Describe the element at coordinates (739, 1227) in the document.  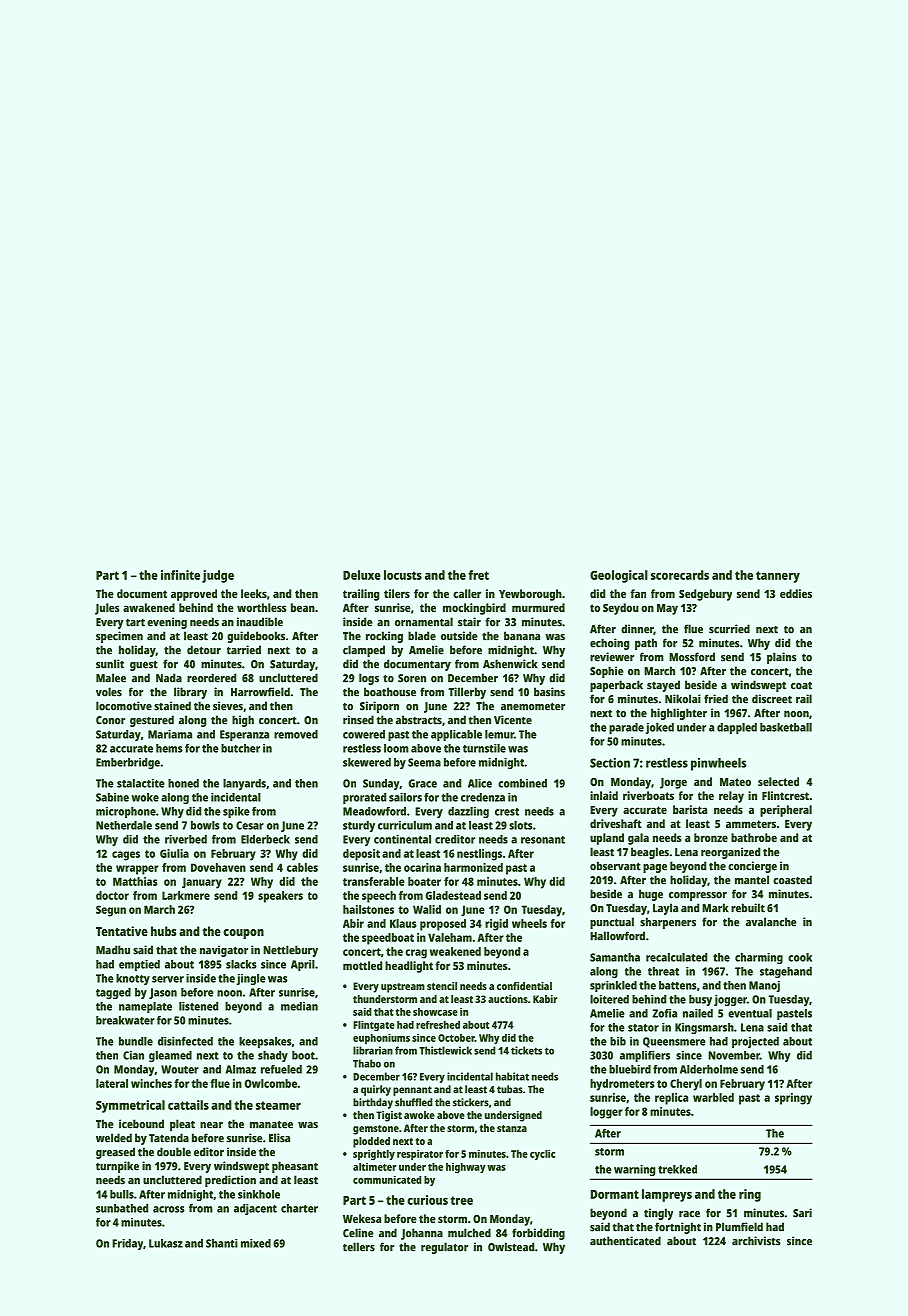
I see `Plumfield` at that location.
